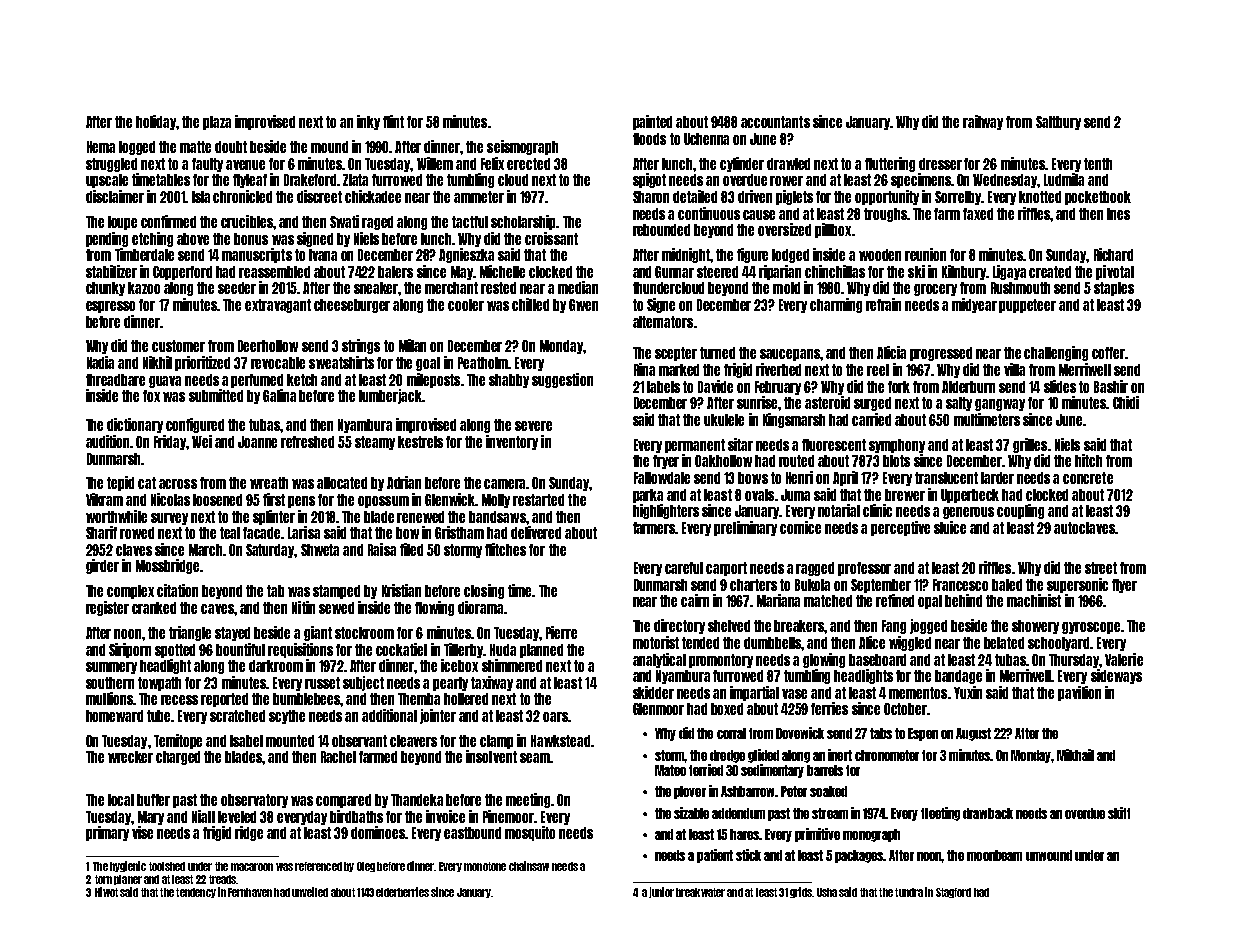 The width and height of the screenshot is (1233, 952). Describe the element at coordinates (528, 164) in the screenshot. I see `erected` at that location.
